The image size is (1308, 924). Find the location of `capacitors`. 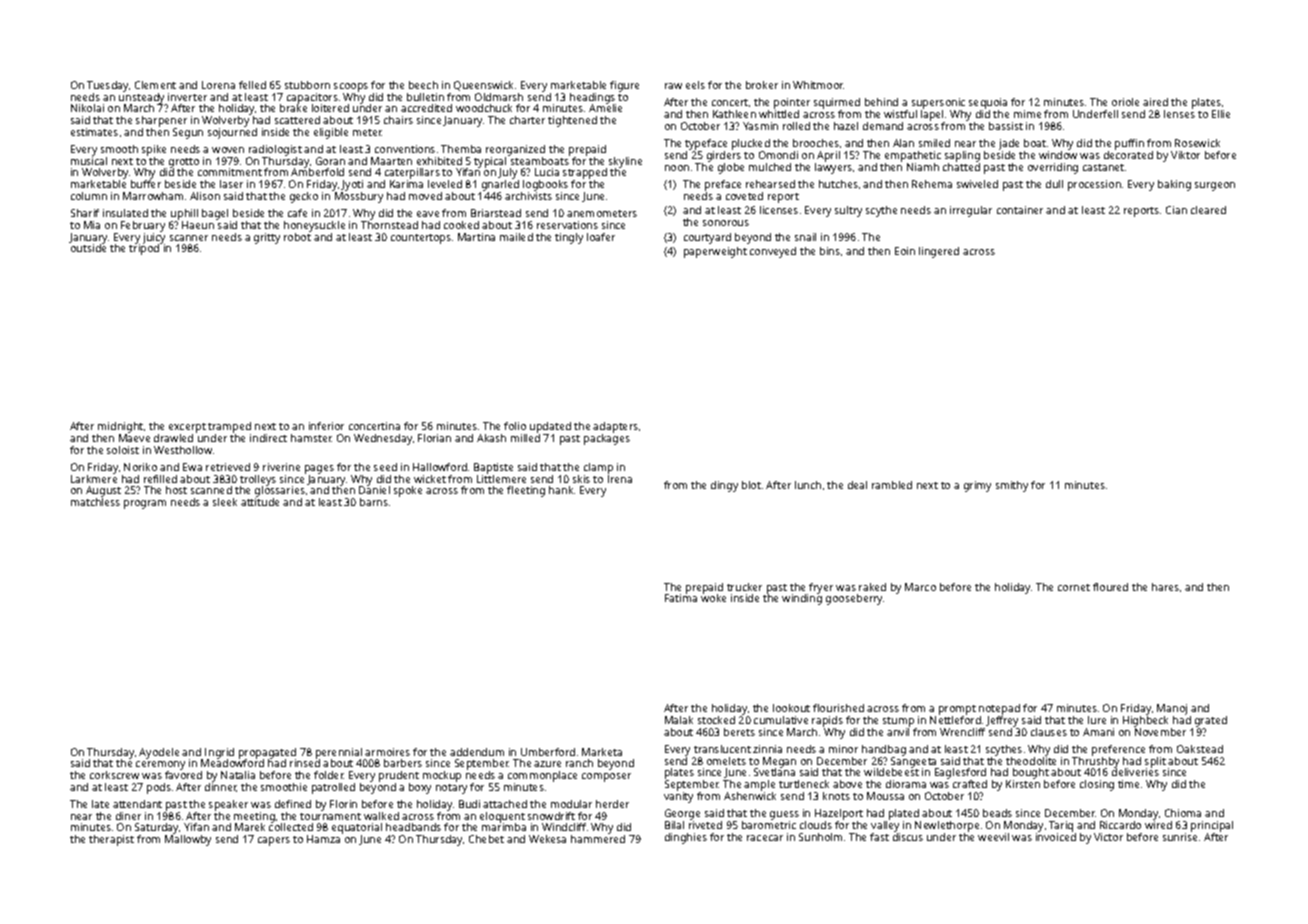

capacitors is located at coordinates (312, 98).
